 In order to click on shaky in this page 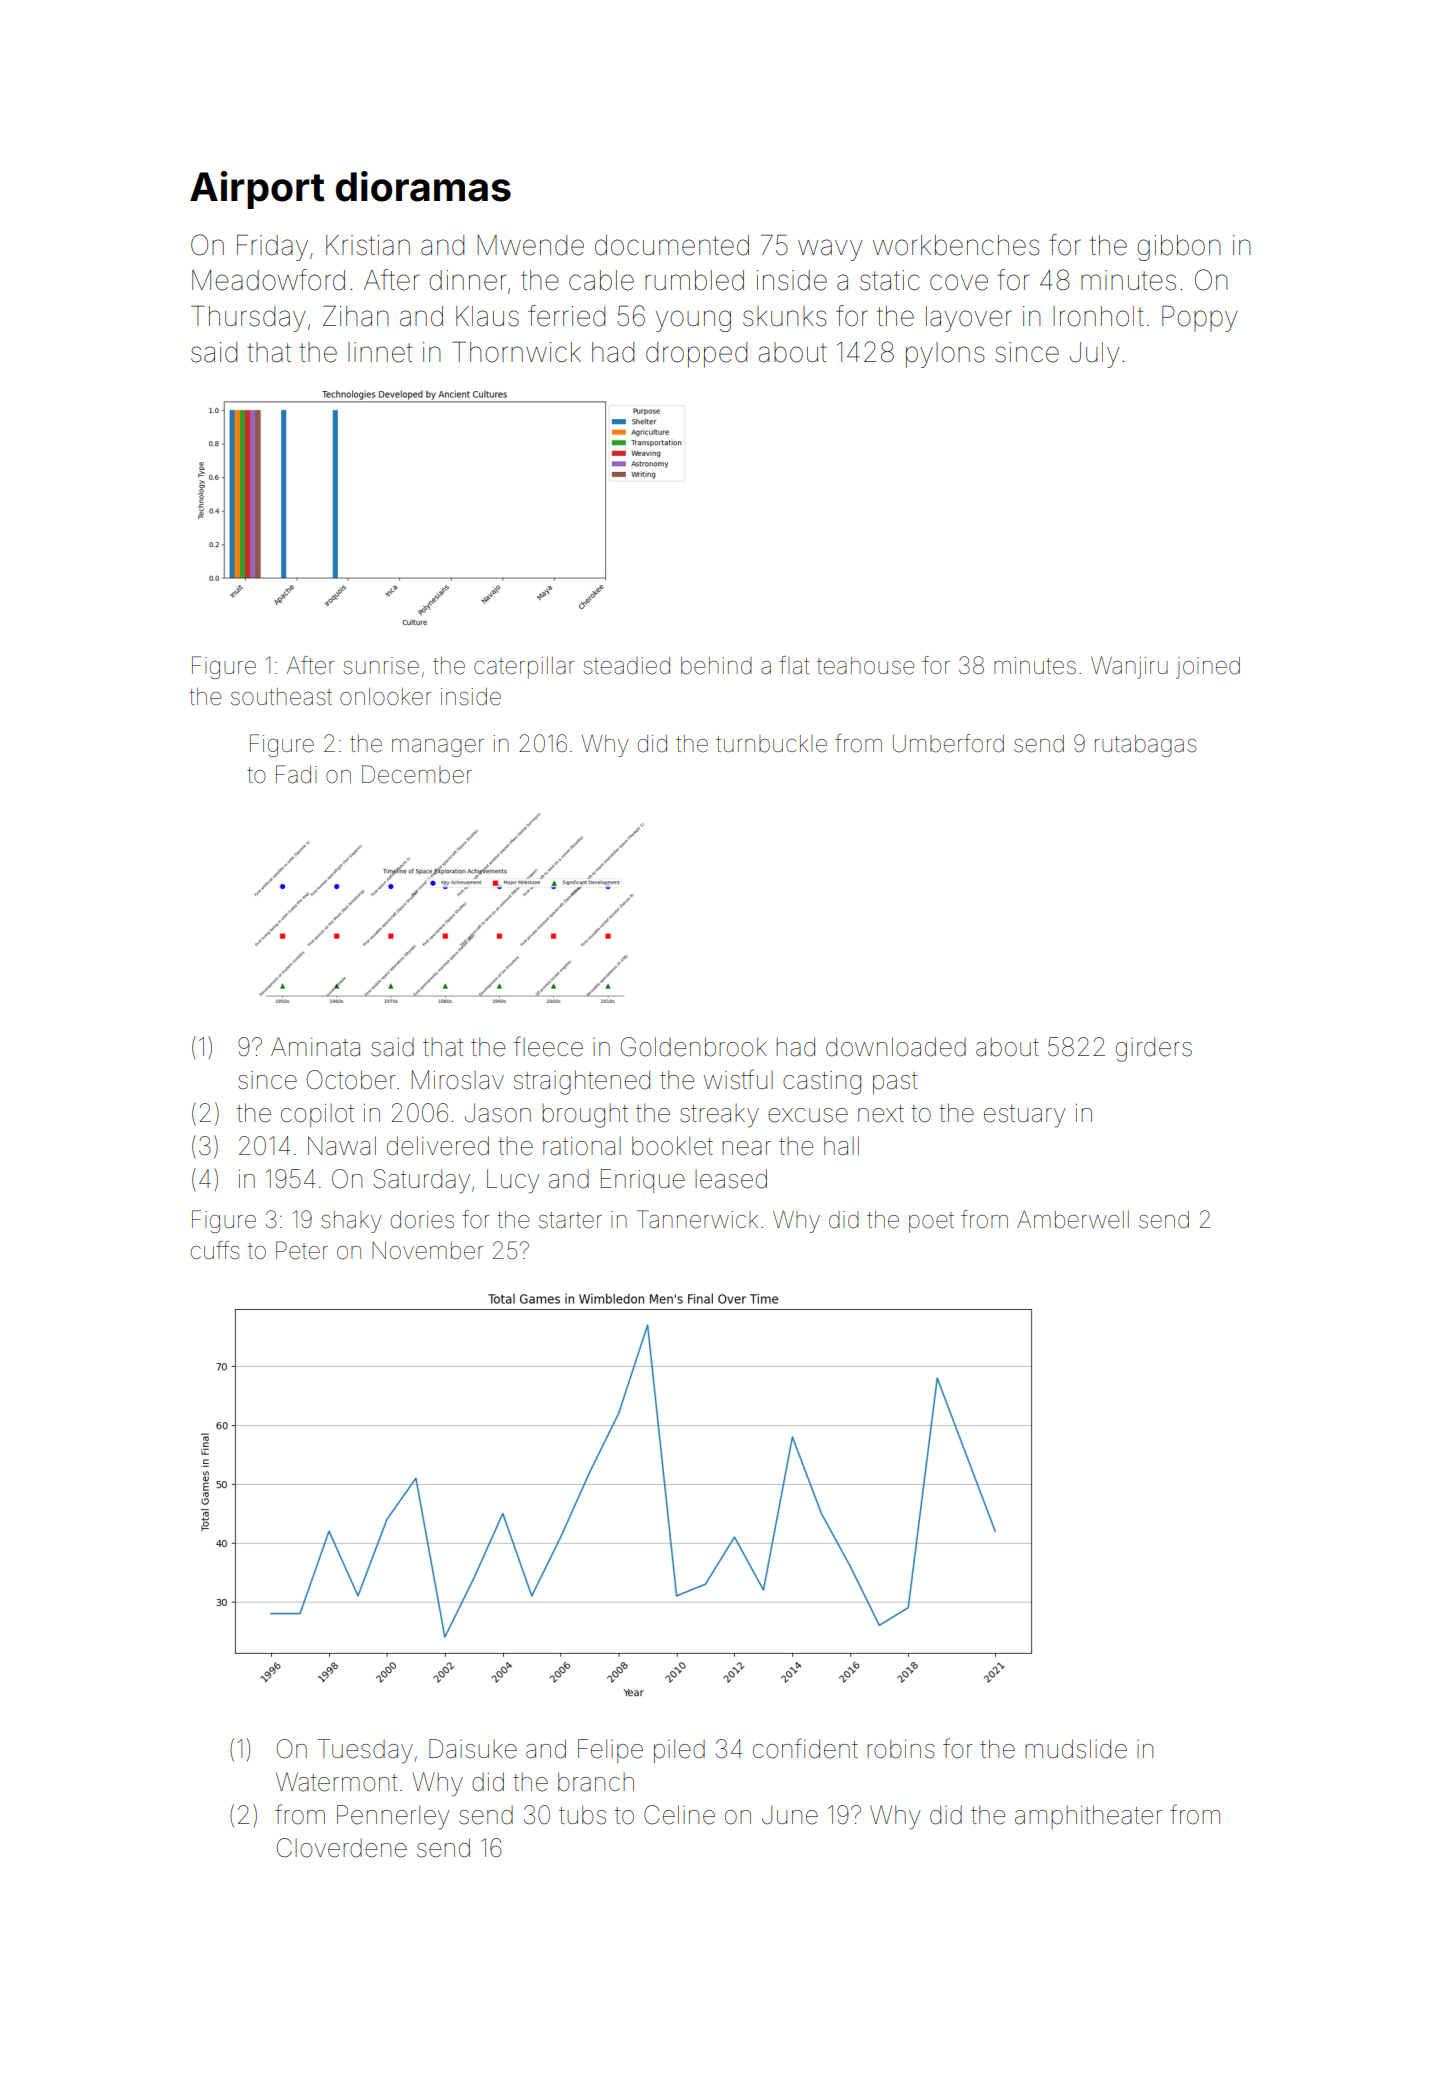, I will do `click(351, 1222)`.
